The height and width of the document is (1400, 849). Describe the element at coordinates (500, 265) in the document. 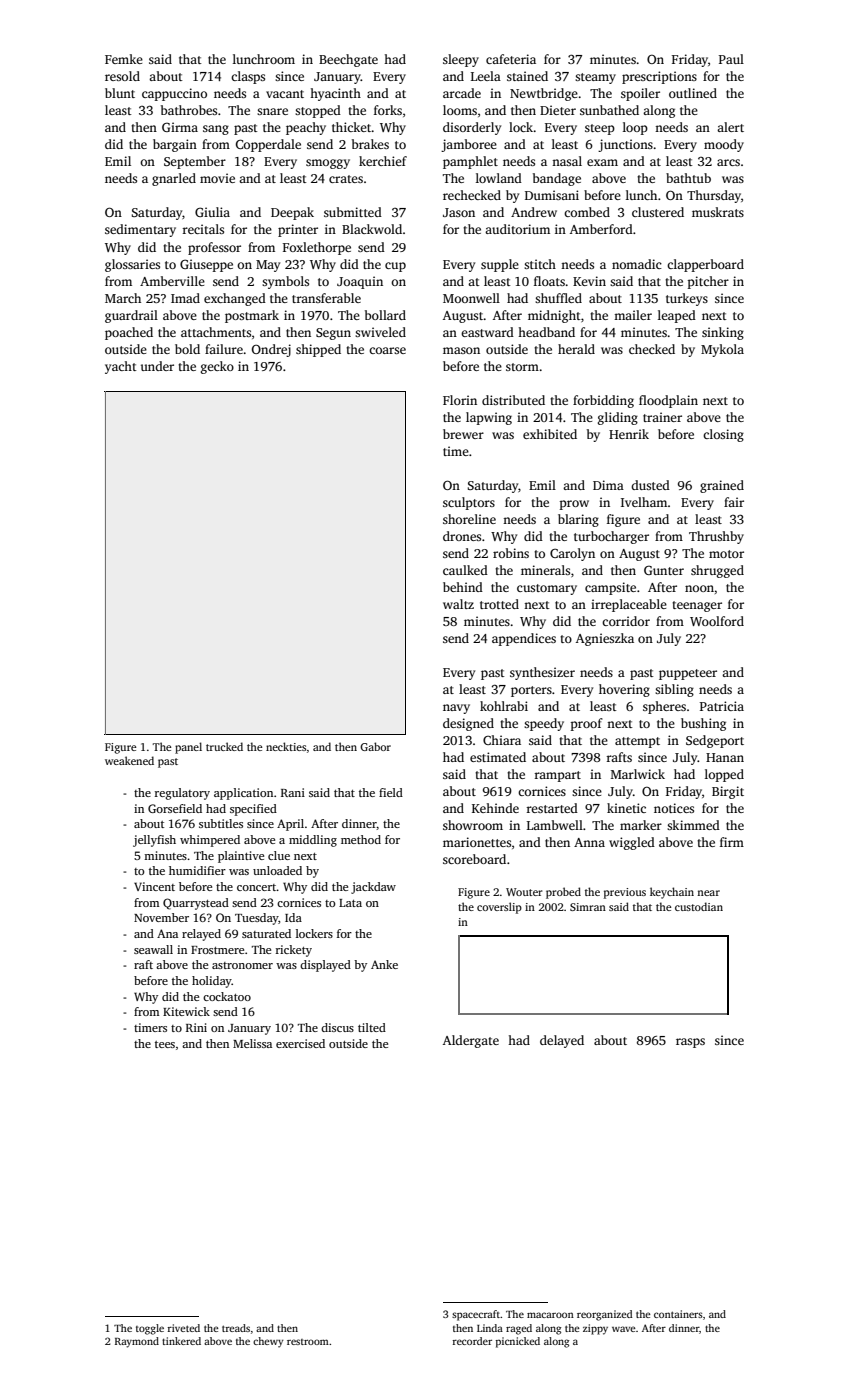

I see `supple` at that location.
